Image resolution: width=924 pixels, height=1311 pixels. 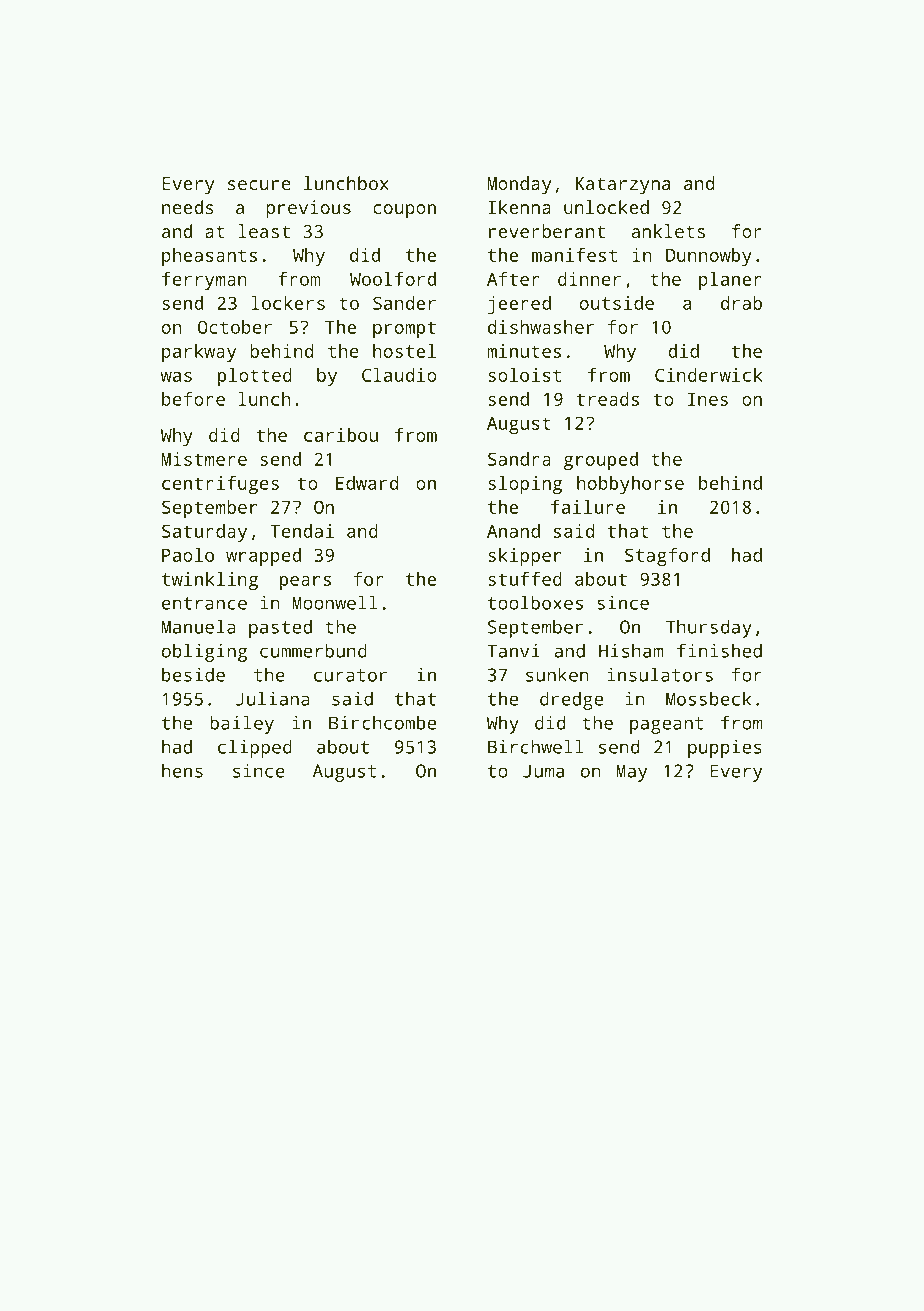 I want to click on Cinderwick, so click(x=708, y=375).
